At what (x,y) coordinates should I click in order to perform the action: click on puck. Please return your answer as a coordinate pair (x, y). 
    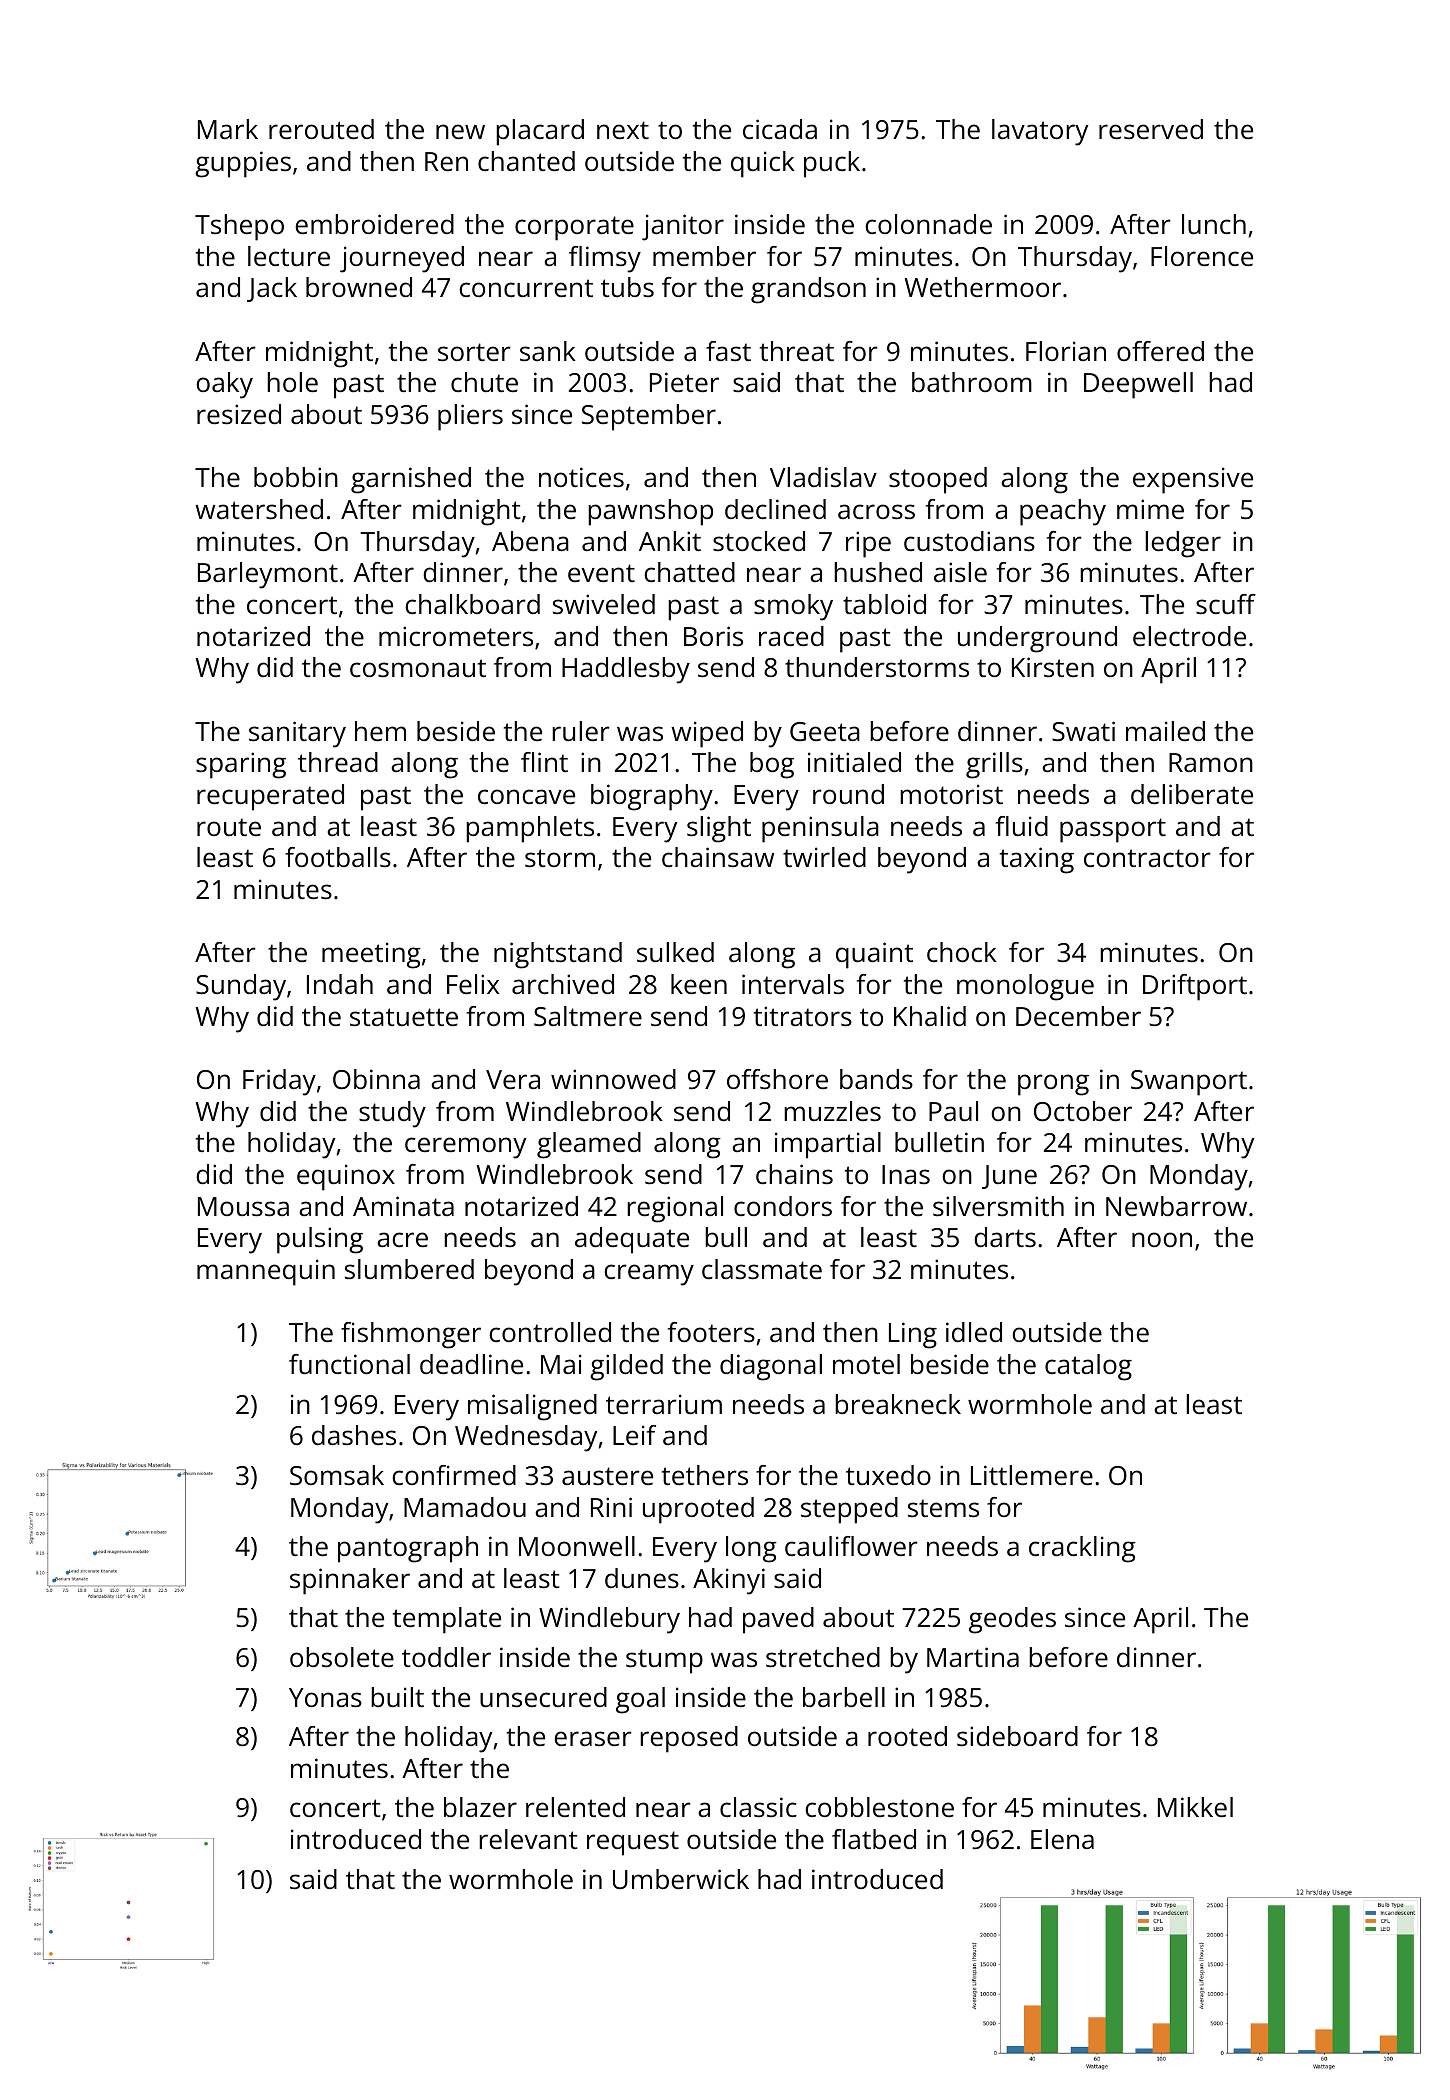
    Looking at the image, I should click on (832, 164).
